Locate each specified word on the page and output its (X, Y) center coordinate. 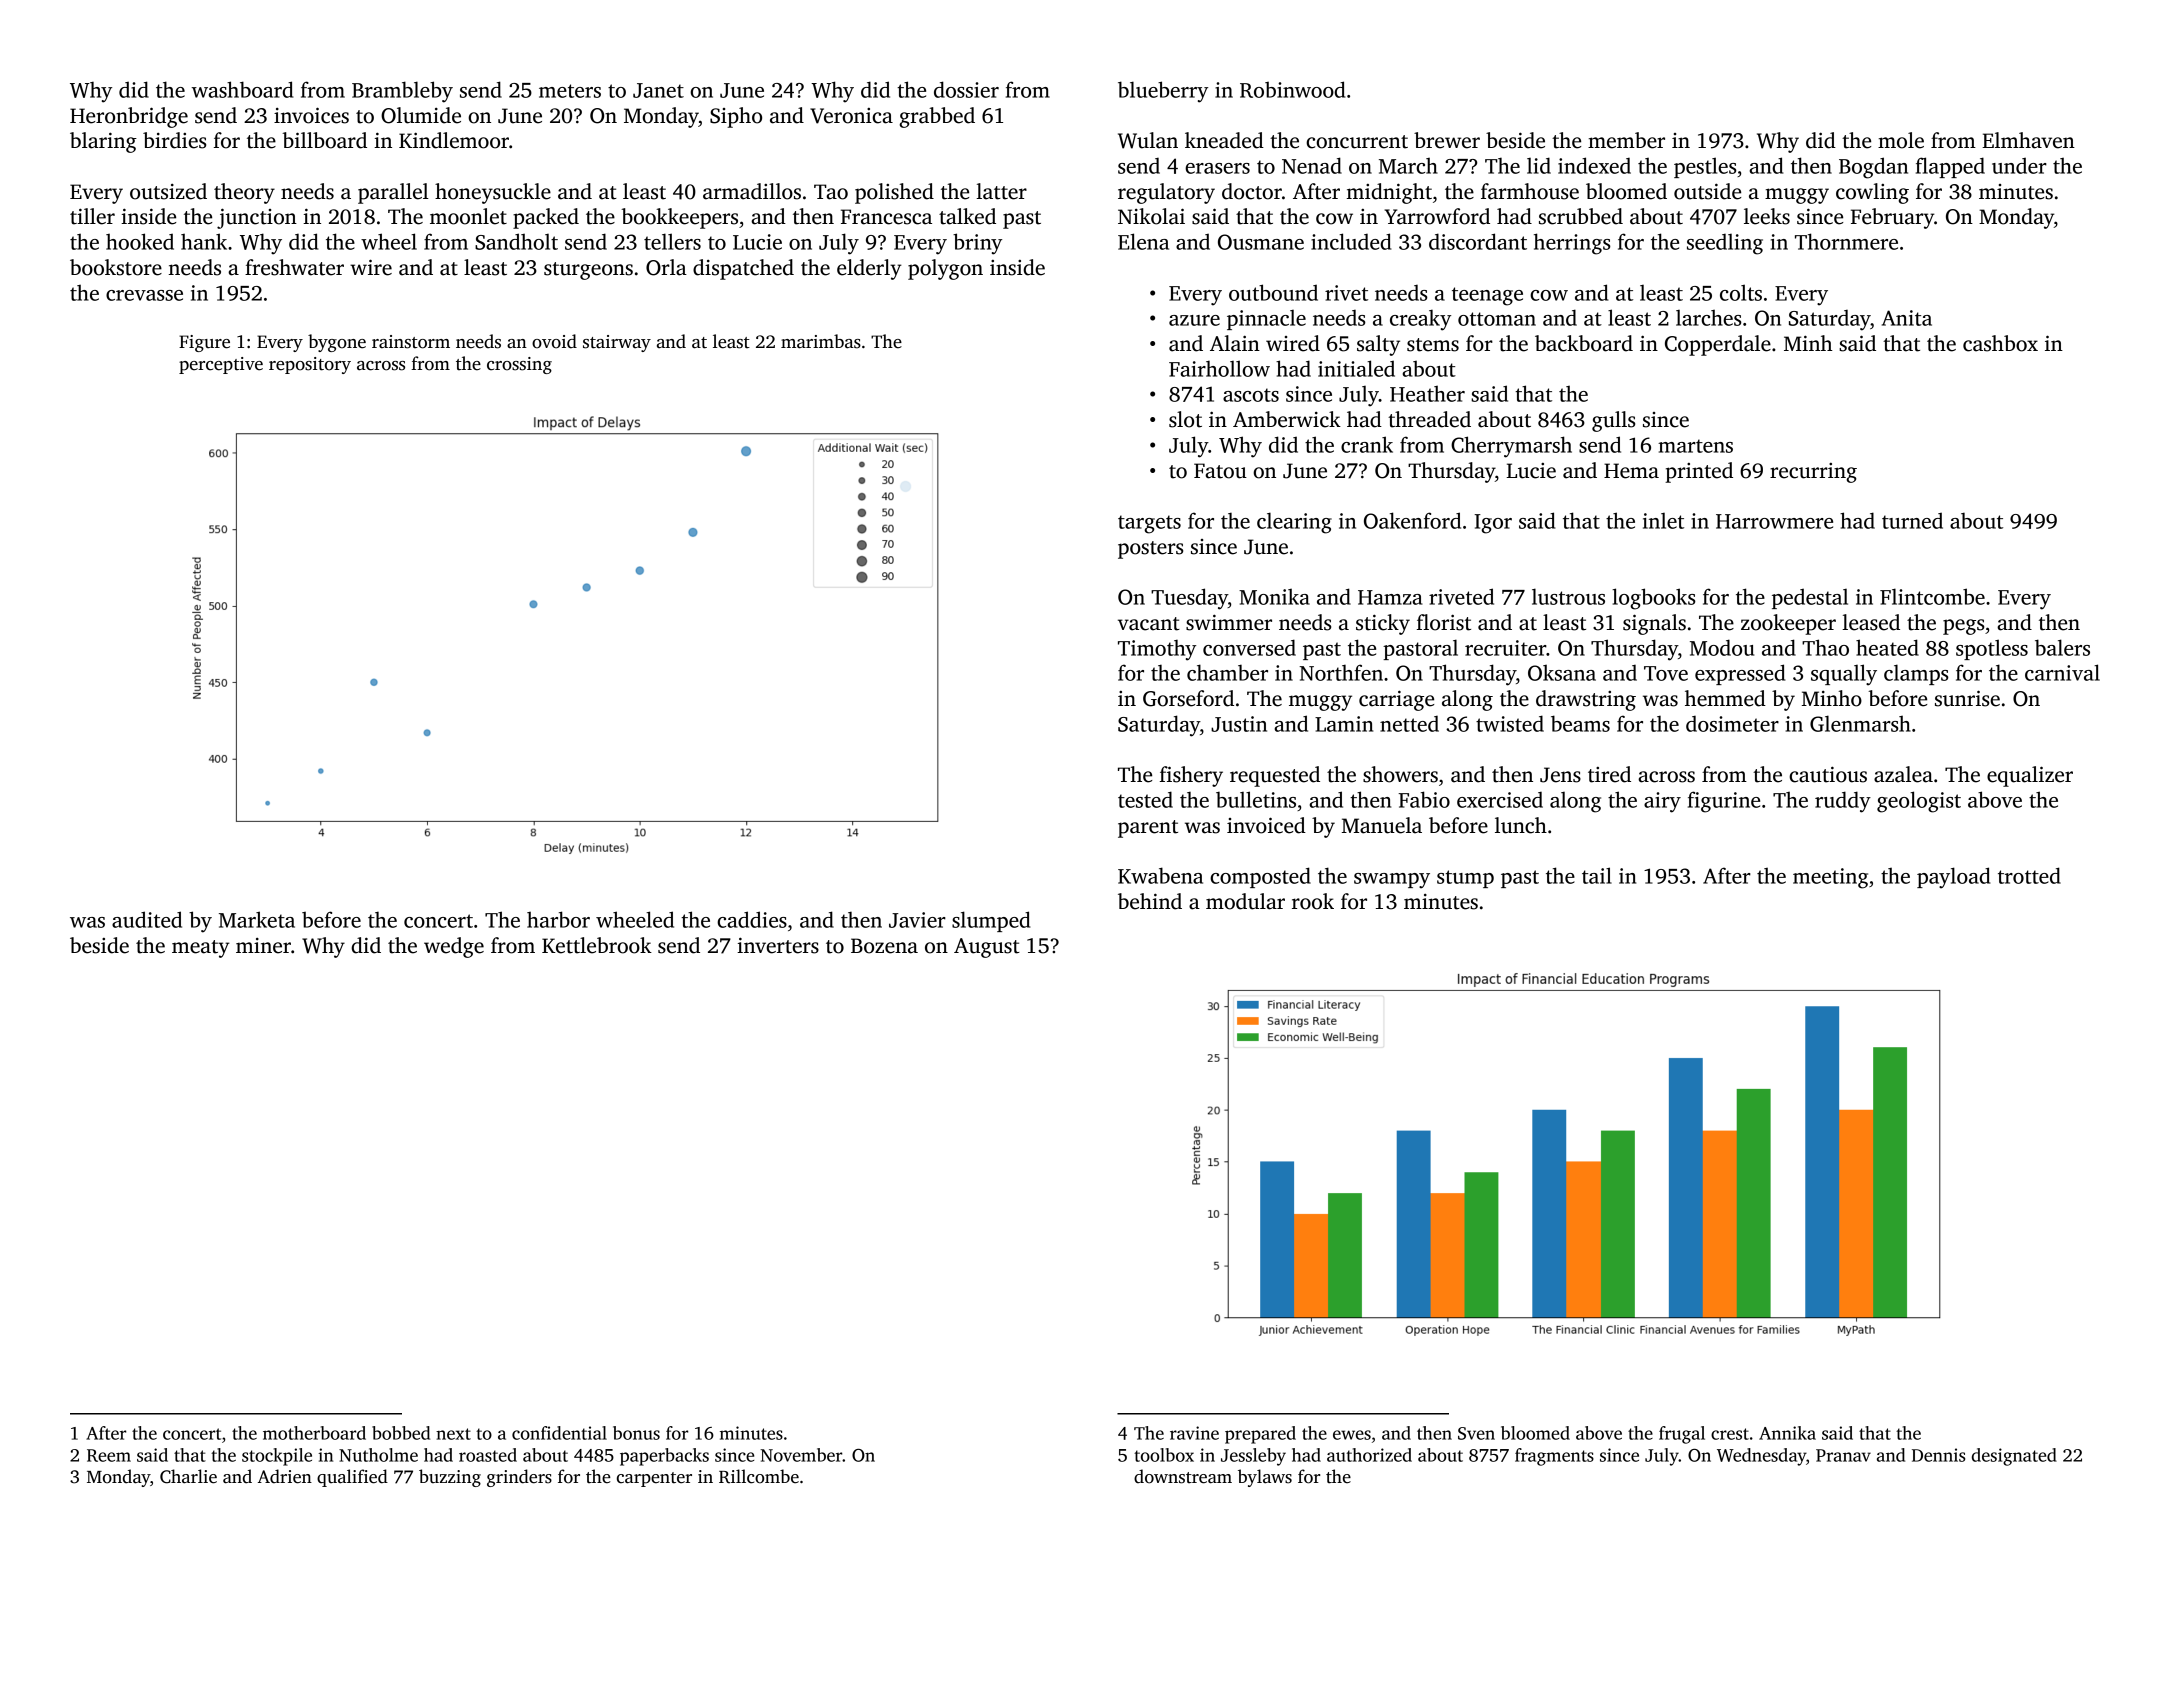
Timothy (1157, 650)
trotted (2029, 875)
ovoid (554, 341)
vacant (1149, 624)
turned (1912, 520)
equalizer (2030, 776)
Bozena (884, 946)
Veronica (851, 116)
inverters (778, 945)
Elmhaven (2028, 140)
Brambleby (402, 92)
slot (1185, 419)
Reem (109, 1455)
